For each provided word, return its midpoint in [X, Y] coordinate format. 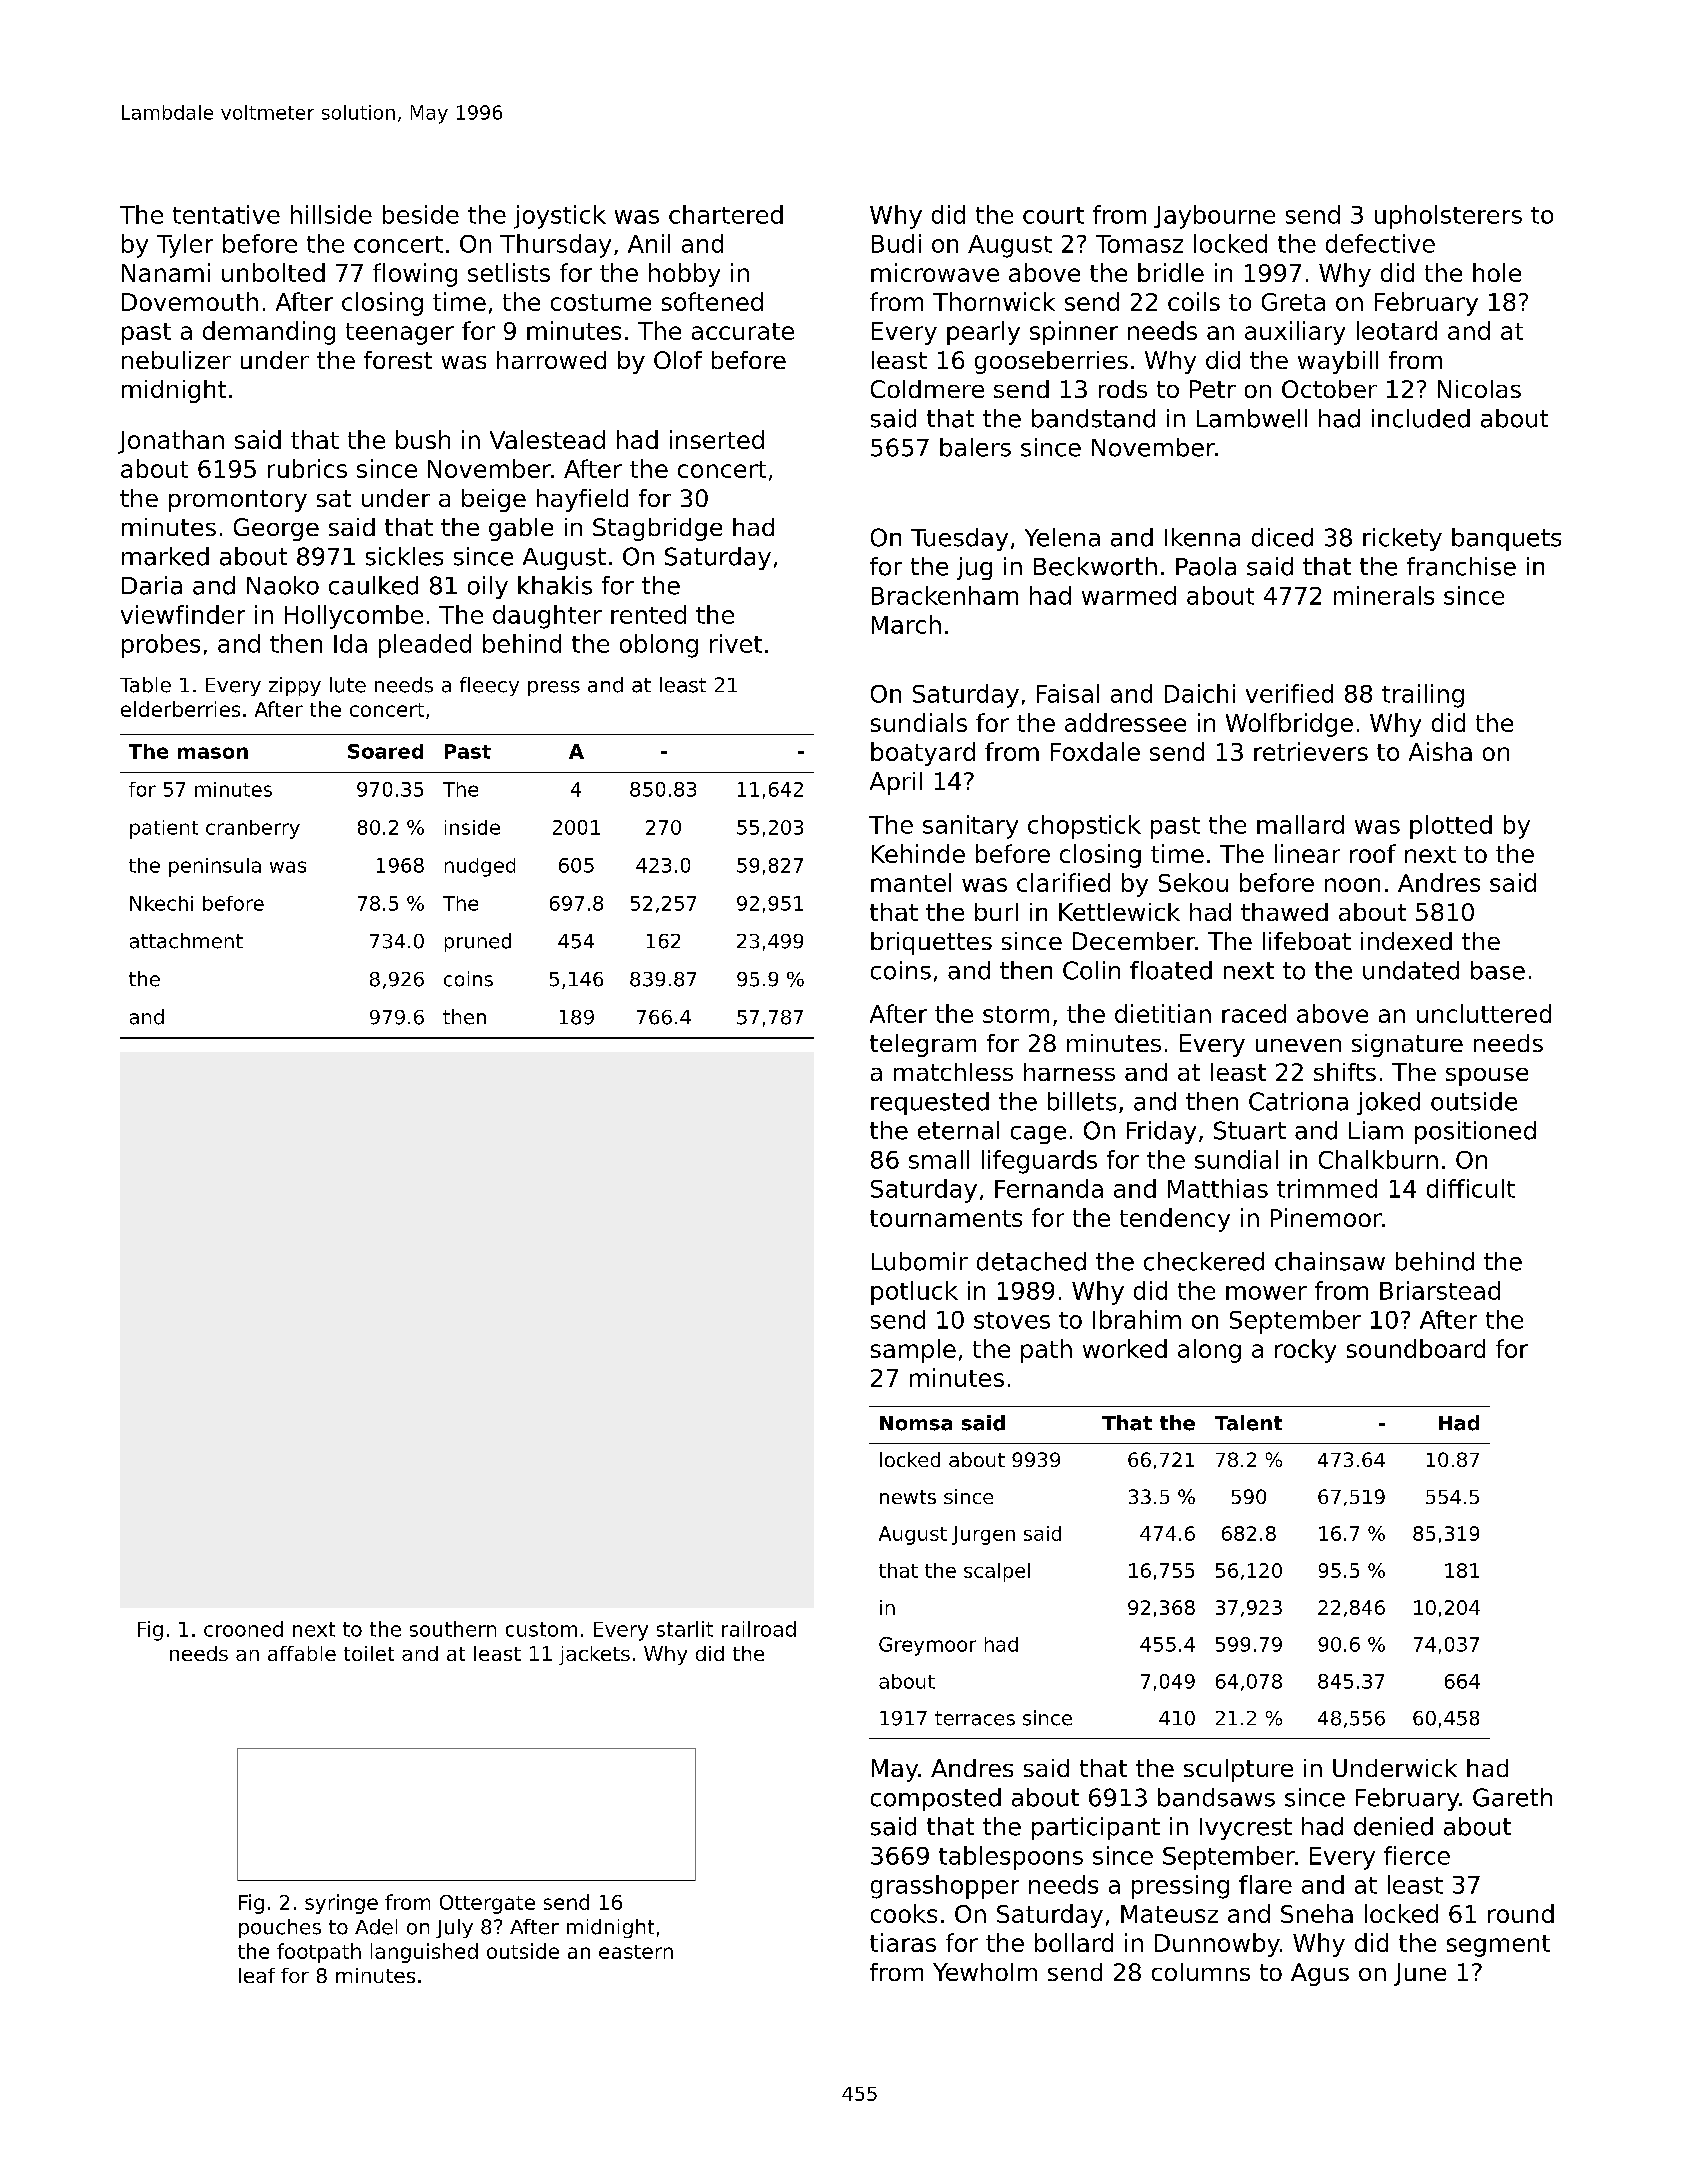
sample [913, 1351]
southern [453, 1629]
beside [421, 214]
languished [424, 1953]
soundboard [1416, 1348]
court [1053, 215]
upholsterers [1448, 217]
